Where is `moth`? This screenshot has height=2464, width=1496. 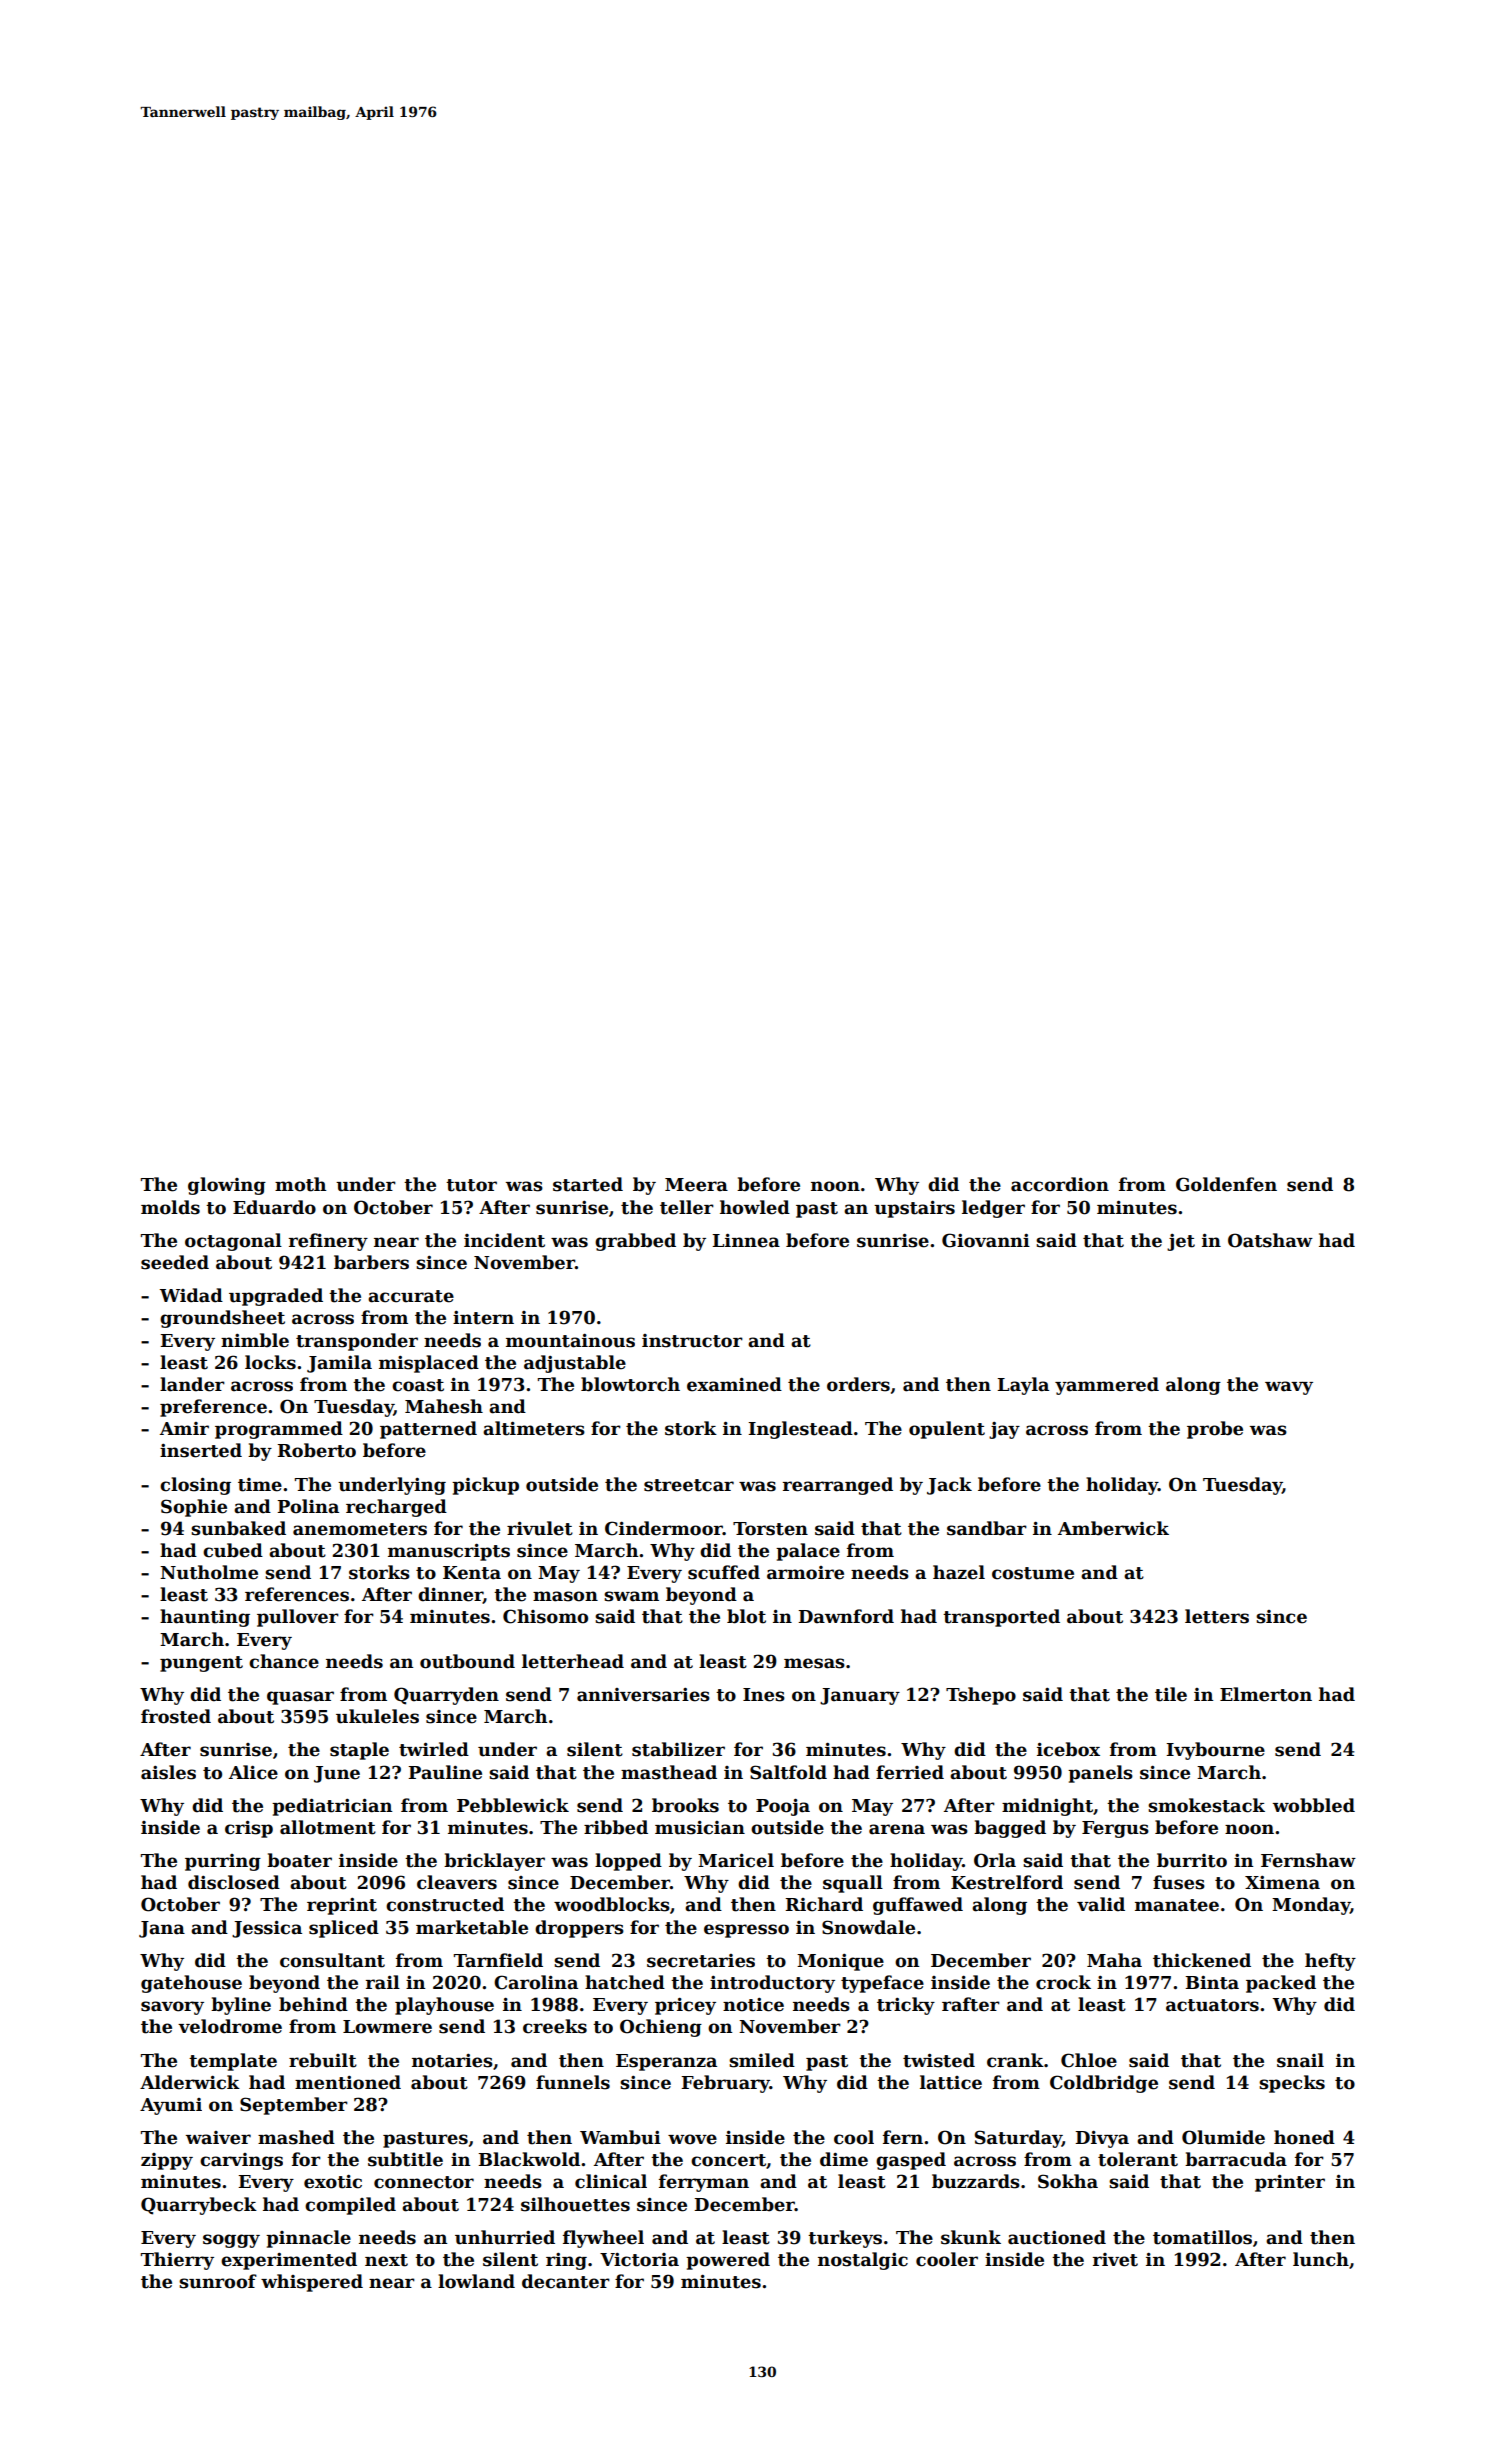 moth is located at coordinates (300, 1184).
